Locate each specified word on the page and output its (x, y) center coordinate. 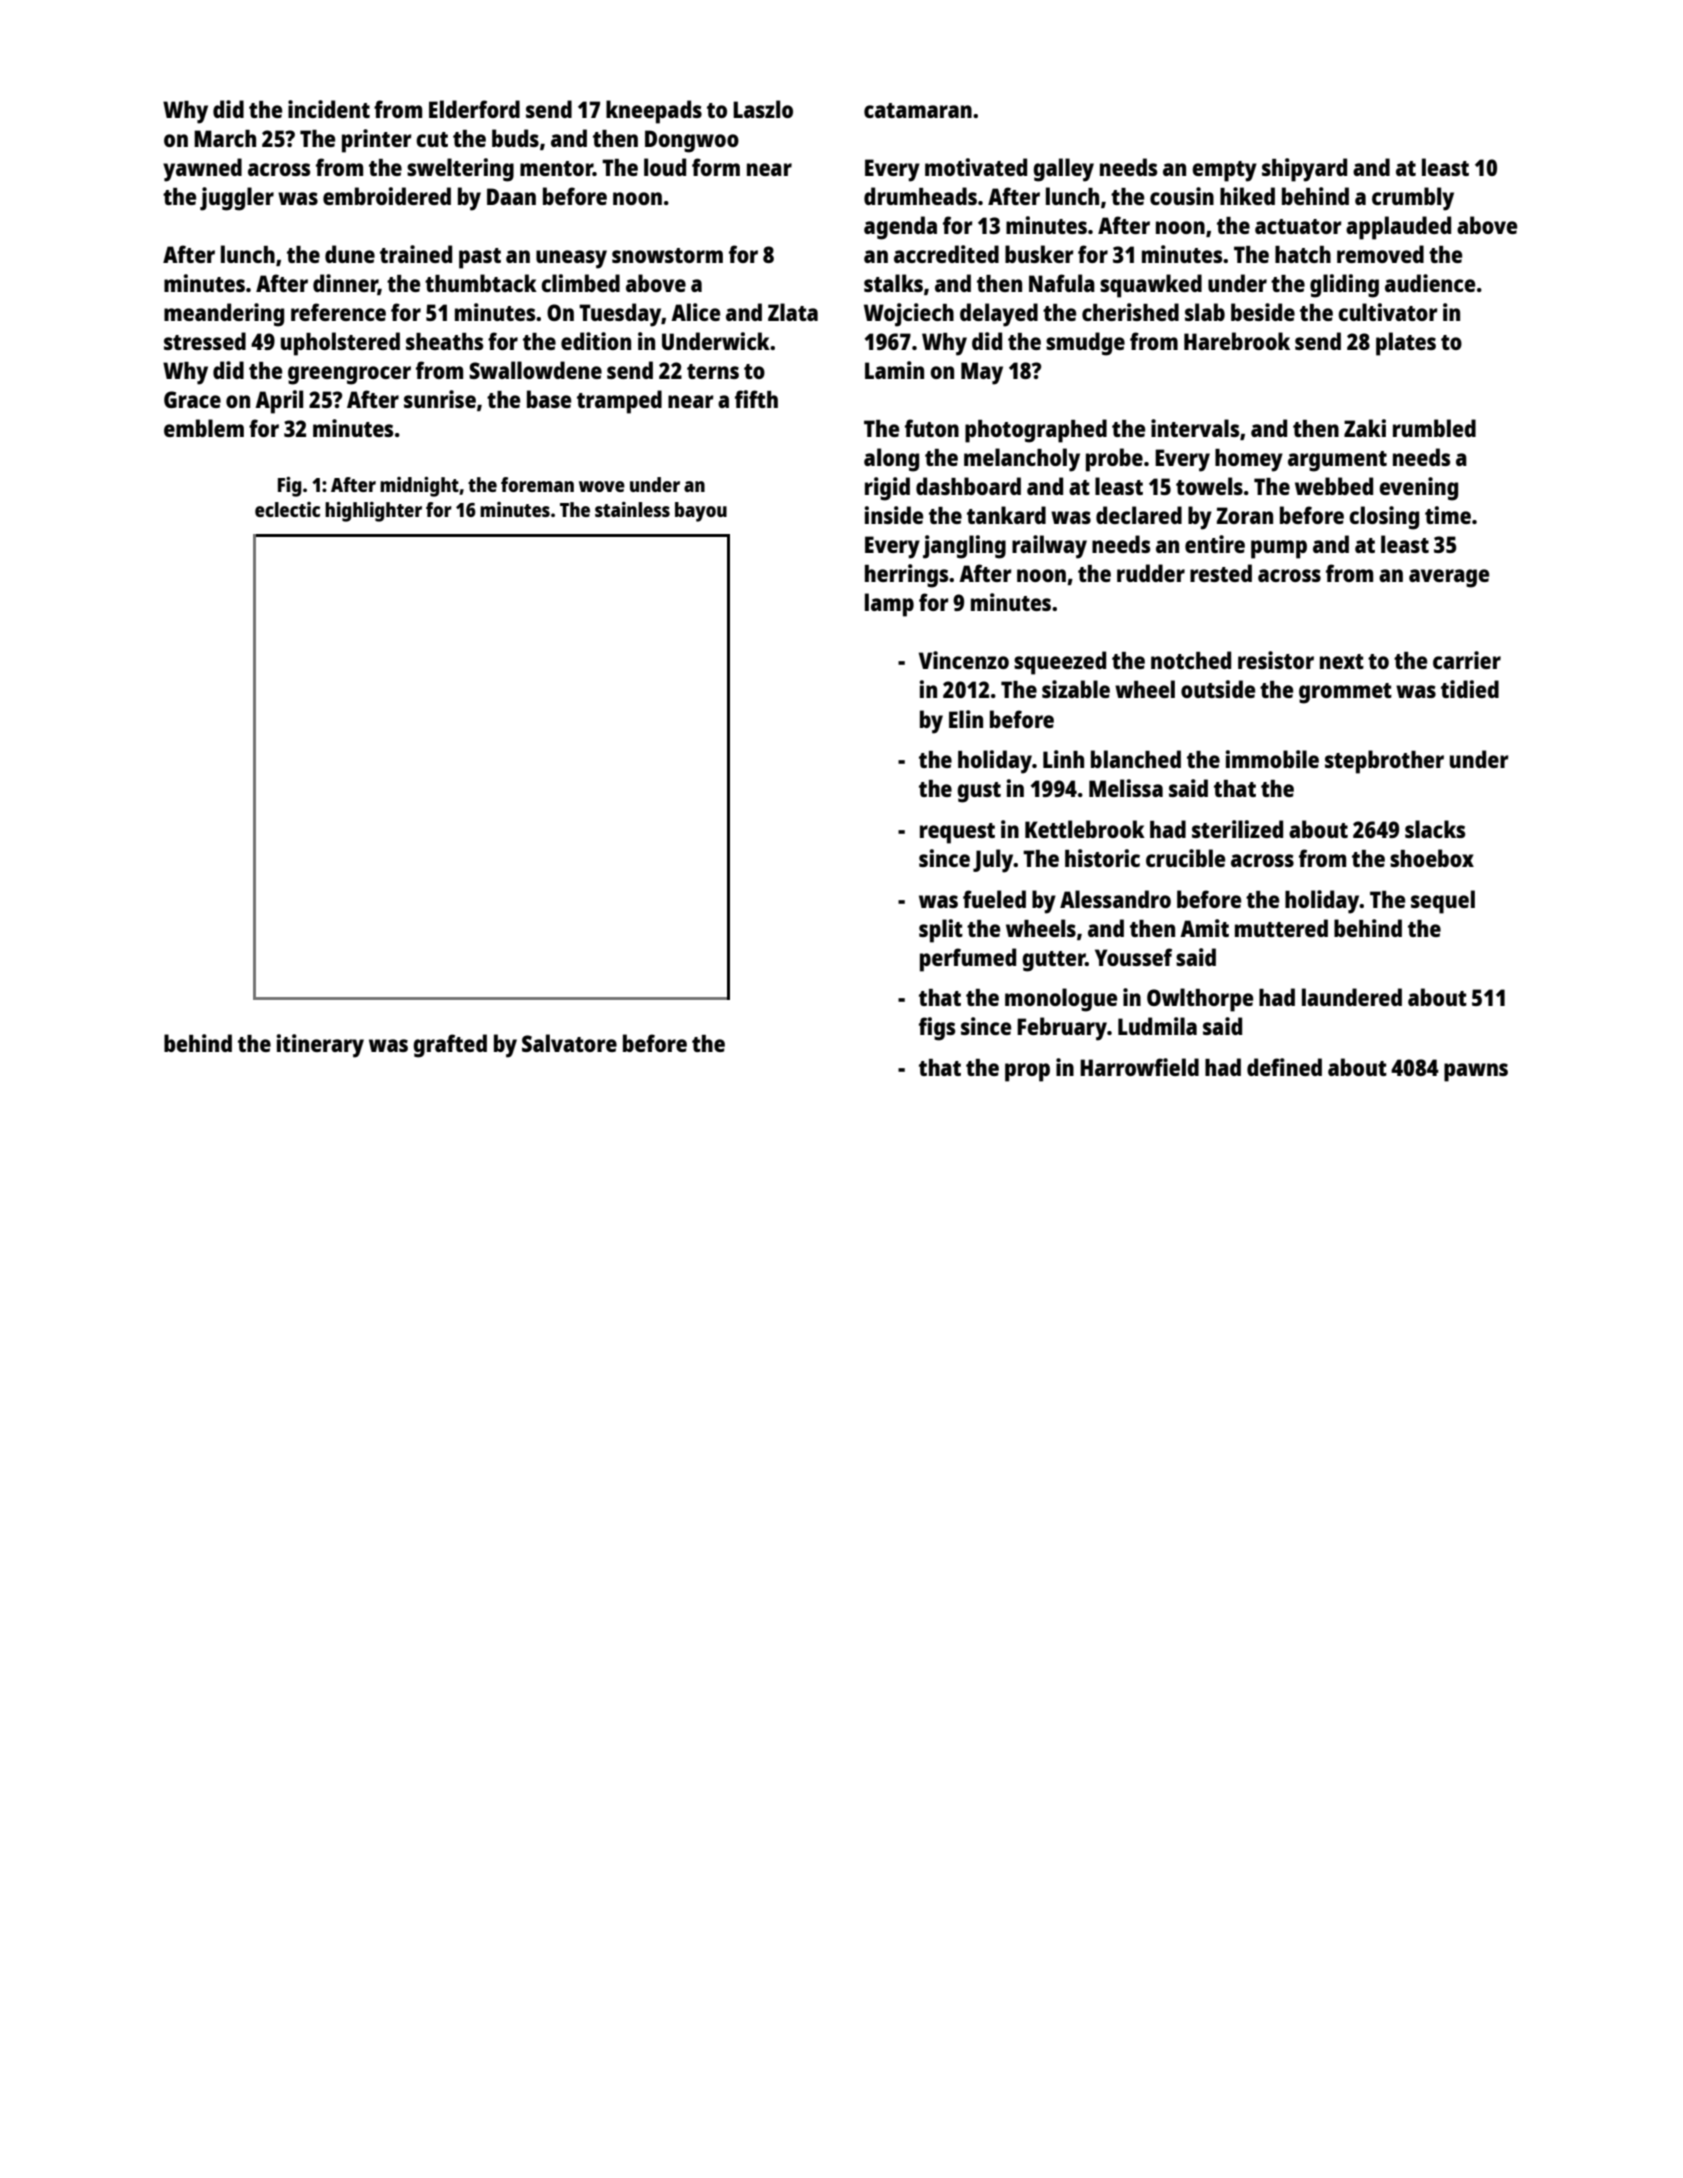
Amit (1204, 928)
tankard (1006, 515)
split (941, 931)
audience (1430, 283)
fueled (994, 899)
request (957, 833)
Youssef (1133, 957)
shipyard (1304, 170)
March (225, 138)
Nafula (1062, 283)
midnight (419, 487)
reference (338, 312)
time (1448, 515)
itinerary (320, 1046)
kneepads (654, 112)
